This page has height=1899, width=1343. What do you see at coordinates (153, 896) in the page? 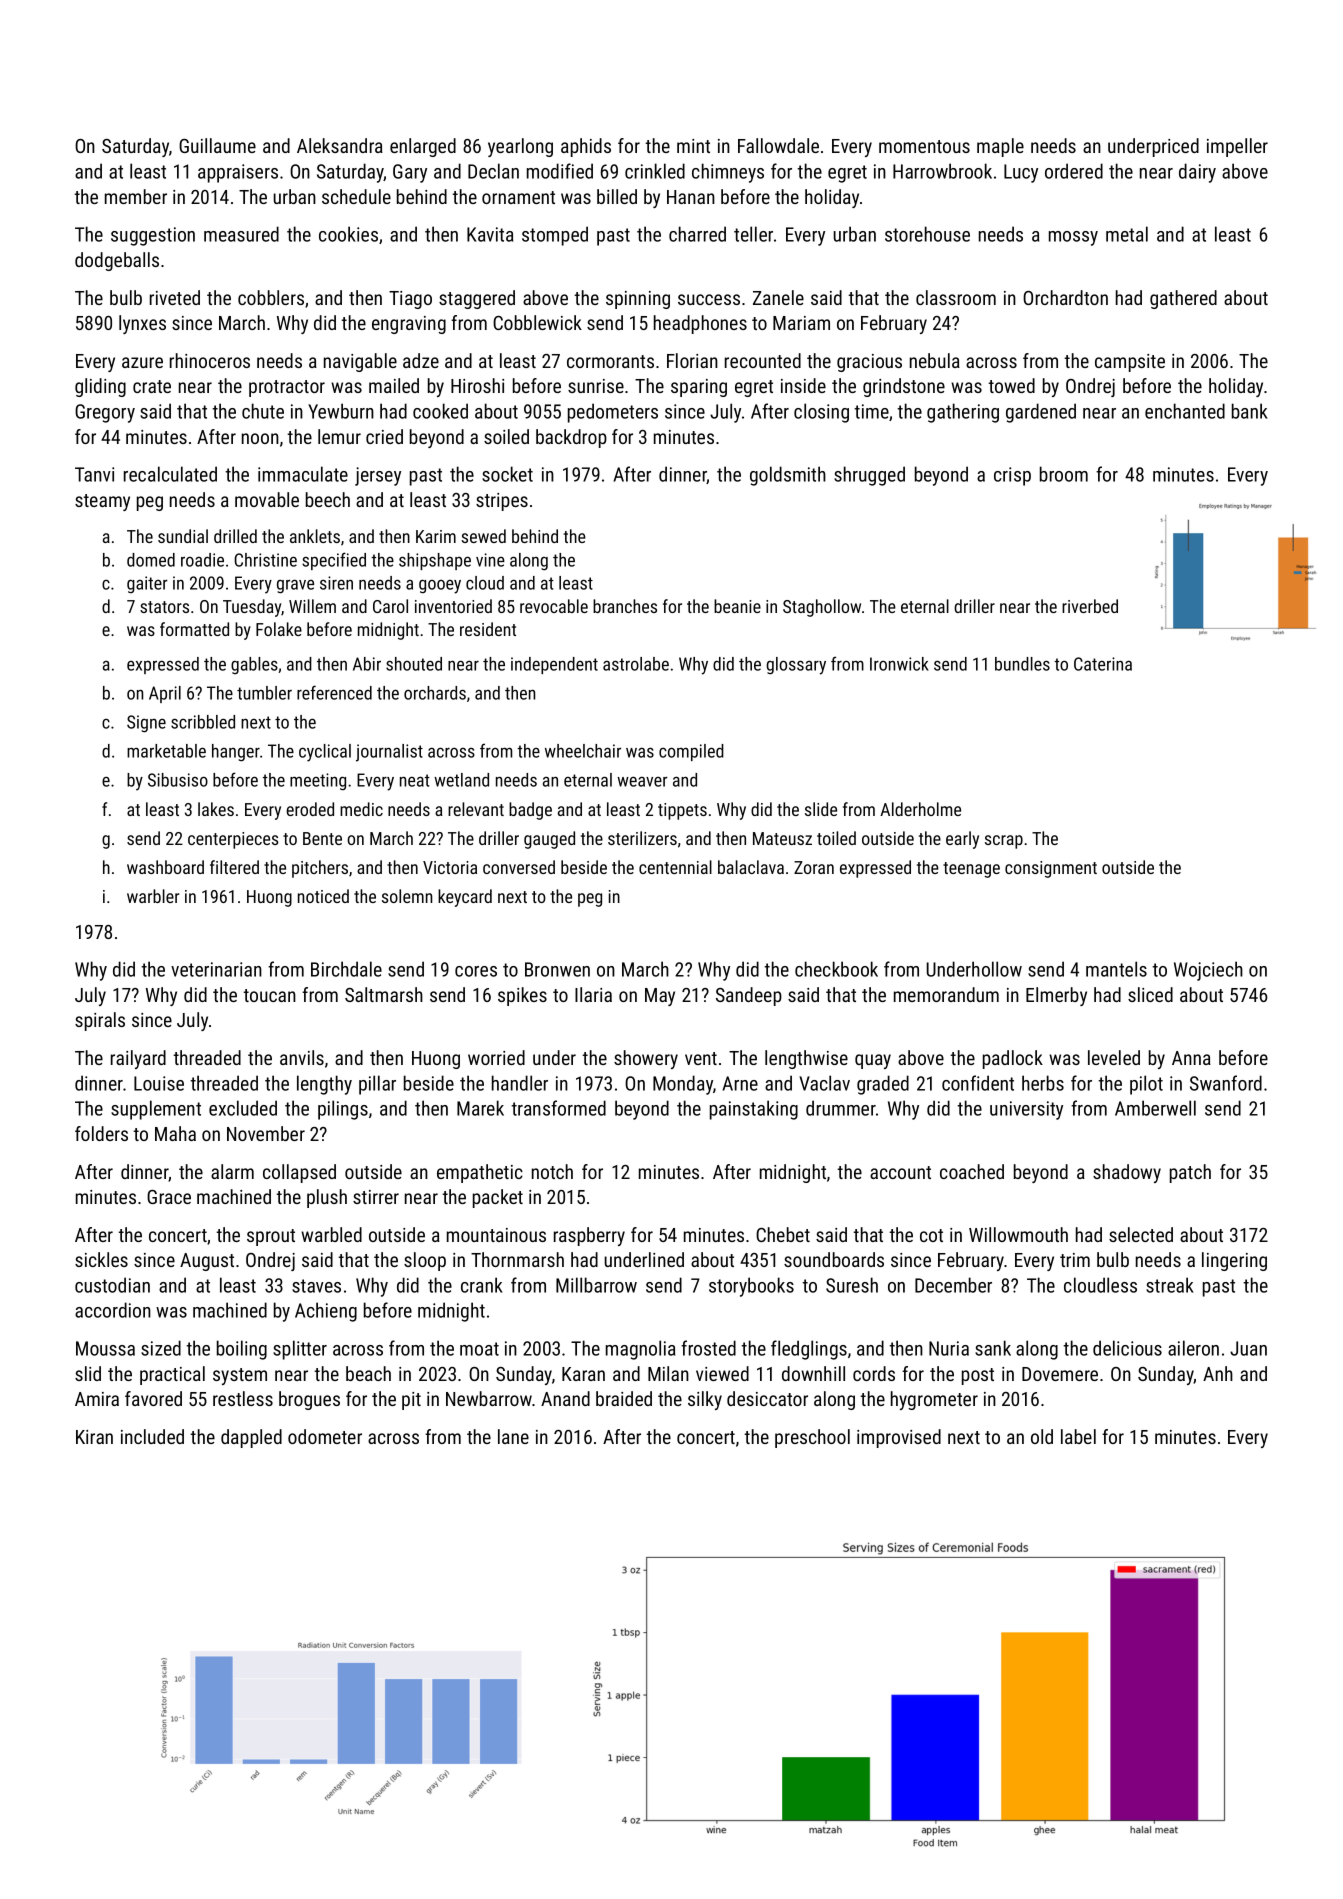
I see `warbler` at bounding box center [153, 896].
